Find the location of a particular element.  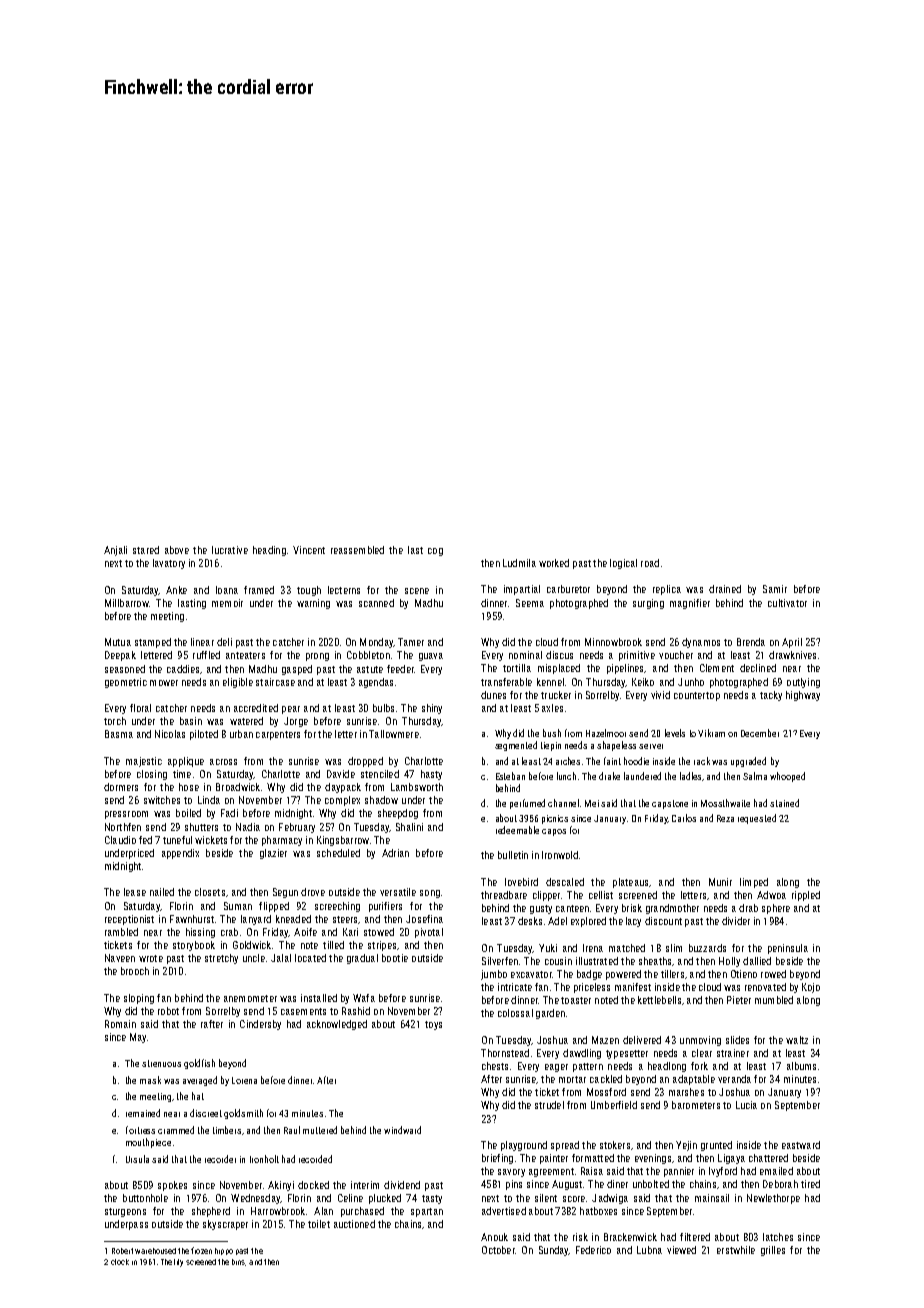

cousin is located at coordinates (558, 961).
